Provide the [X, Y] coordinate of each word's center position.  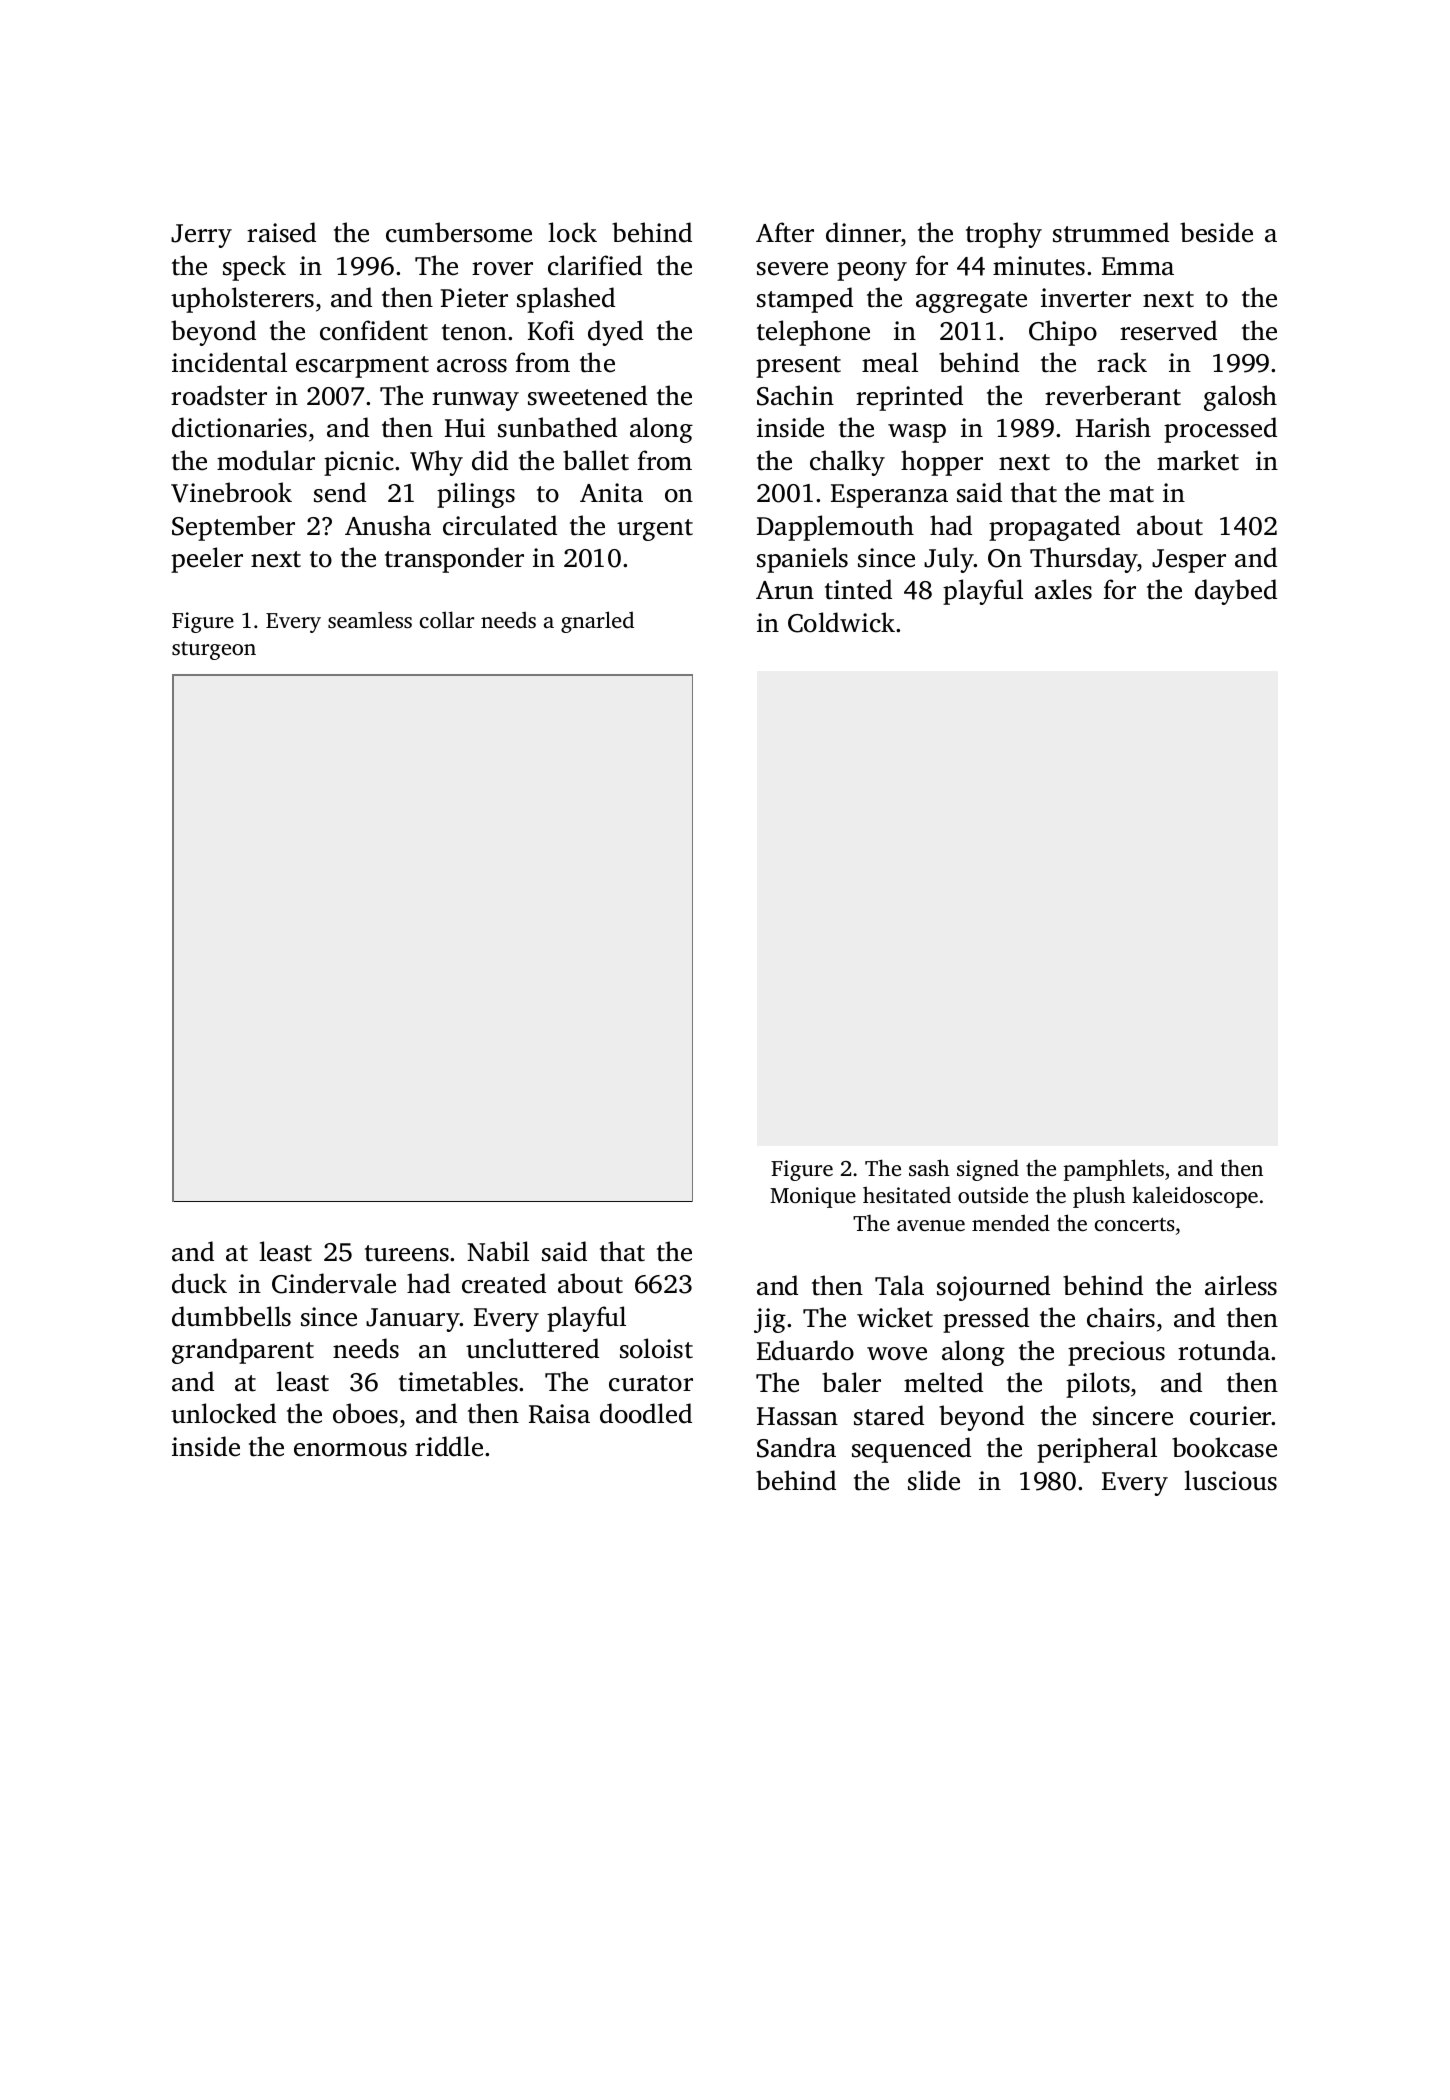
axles [1063, 589]
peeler [207, 560]
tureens [407, 1253]
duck [199, 1283]
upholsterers [242, 300]
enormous [350, 1450]
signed [988, 1170]
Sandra [796, 1447]
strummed [1111, 232]
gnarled [597, 622]
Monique [813, 1197]
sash [929, 1167]
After [785, 232]
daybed [1236, 592]
